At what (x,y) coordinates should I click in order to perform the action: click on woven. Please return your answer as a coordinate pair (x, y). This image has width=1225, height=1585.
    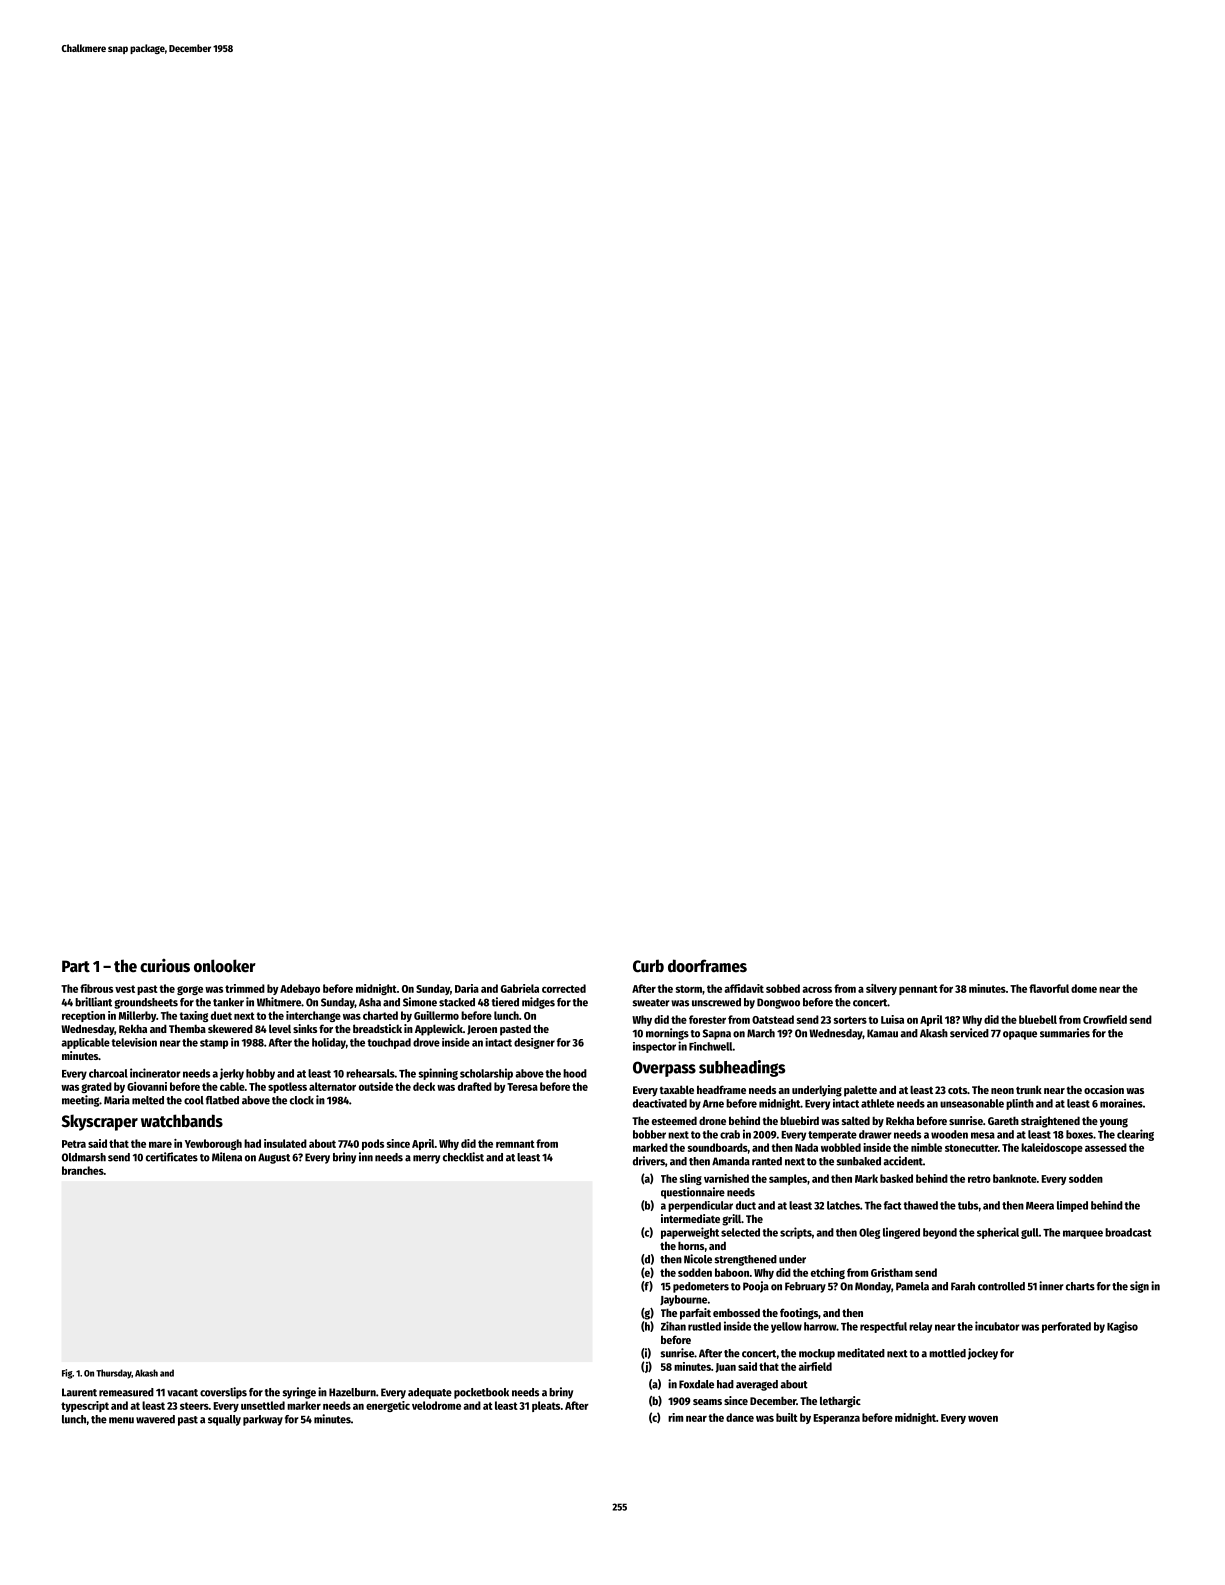
    Looking at the image, I should click on (983, 1418).
